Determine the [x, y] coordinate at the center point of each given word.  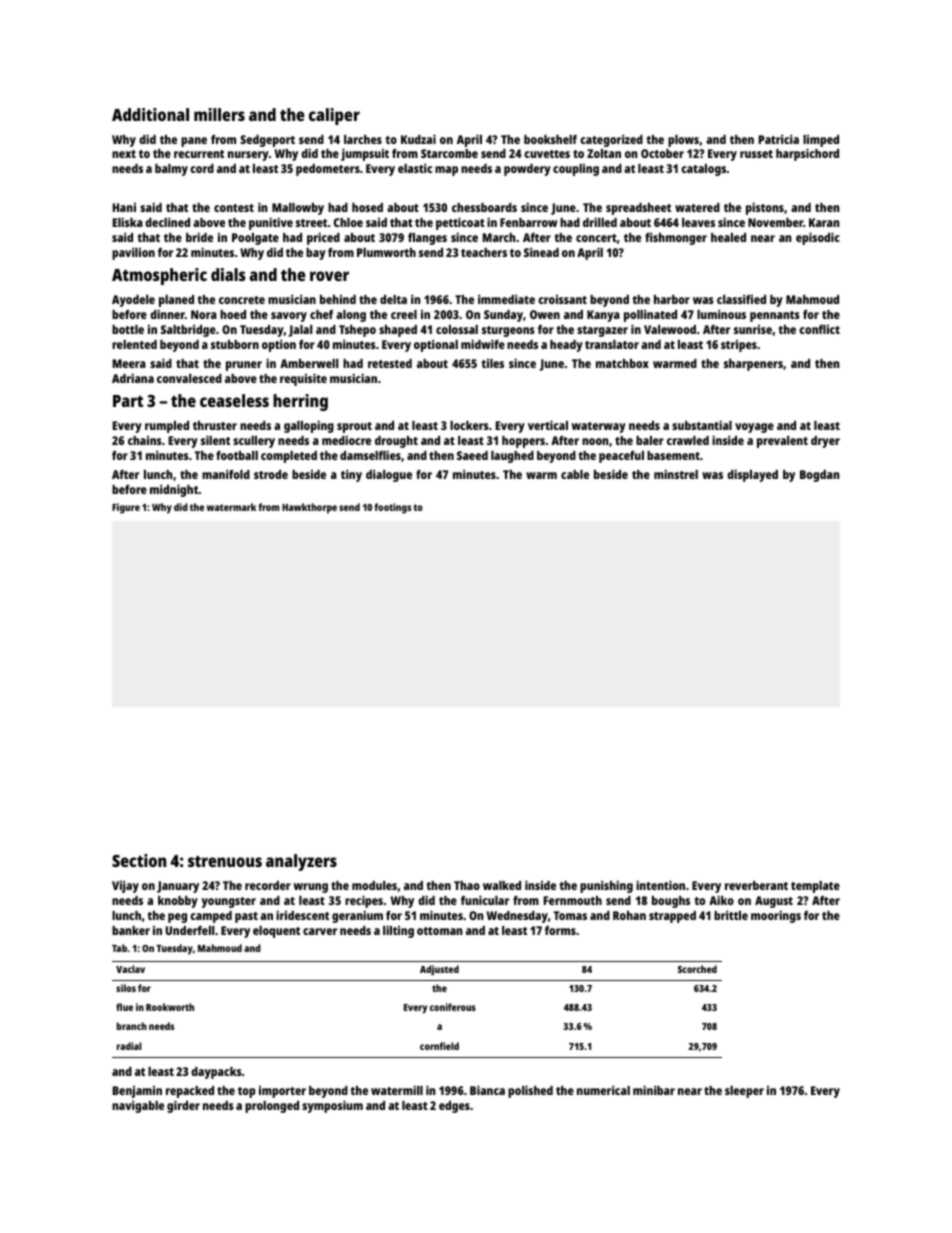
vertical [548, 425]
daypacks [216, 1073]
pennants [775, 316]
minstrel [676, 474]
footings [392, 508]
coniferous [453, 1007]
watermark [231, 507]
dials [228, 274]
